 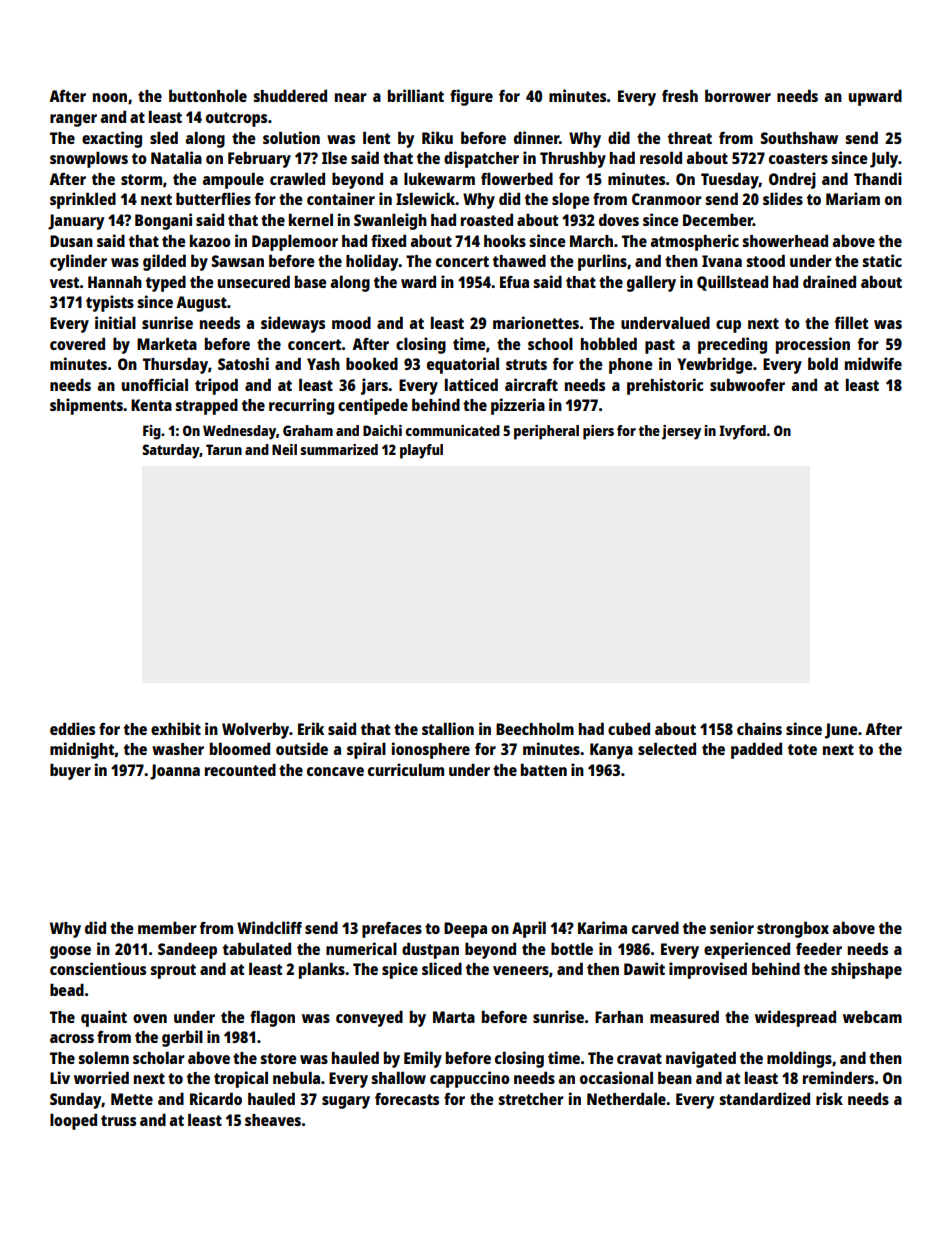 I want to click on Riku, so click(x=437, y=137).
